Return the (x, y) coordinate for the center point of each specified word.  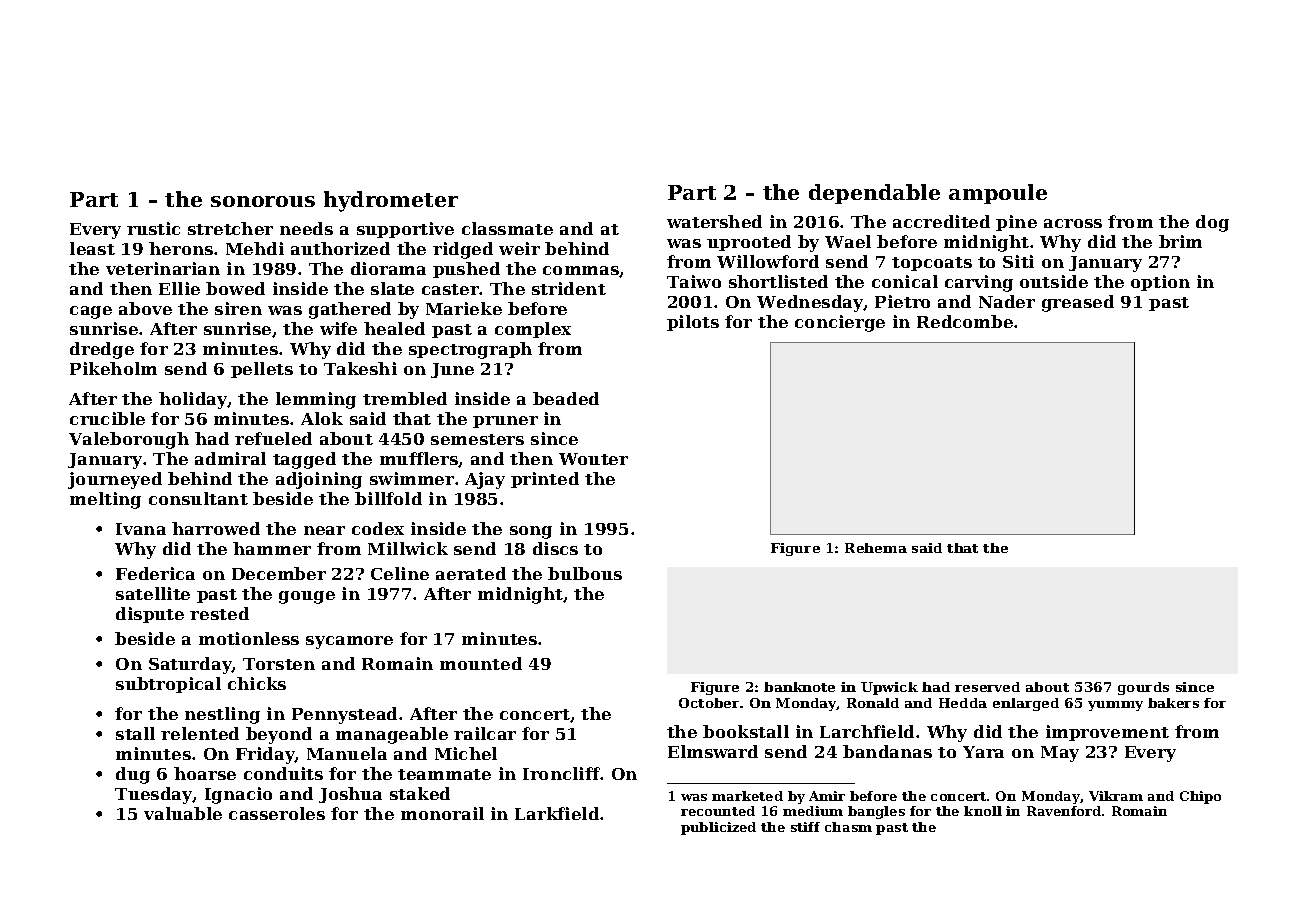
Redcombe (965, 321)
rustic (153, 228)
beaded (566, 398)
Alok (322, 418)
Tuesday (154, 795)
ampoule (998, 194)
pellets (262, 370)
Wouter (593, 459)
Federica (155, 573)
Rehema (876, 548)
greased (1078, 303)
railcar (485, 733)
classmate (507, 228)
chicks (257, 683)
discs (555, 548)
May (1060, 754)
